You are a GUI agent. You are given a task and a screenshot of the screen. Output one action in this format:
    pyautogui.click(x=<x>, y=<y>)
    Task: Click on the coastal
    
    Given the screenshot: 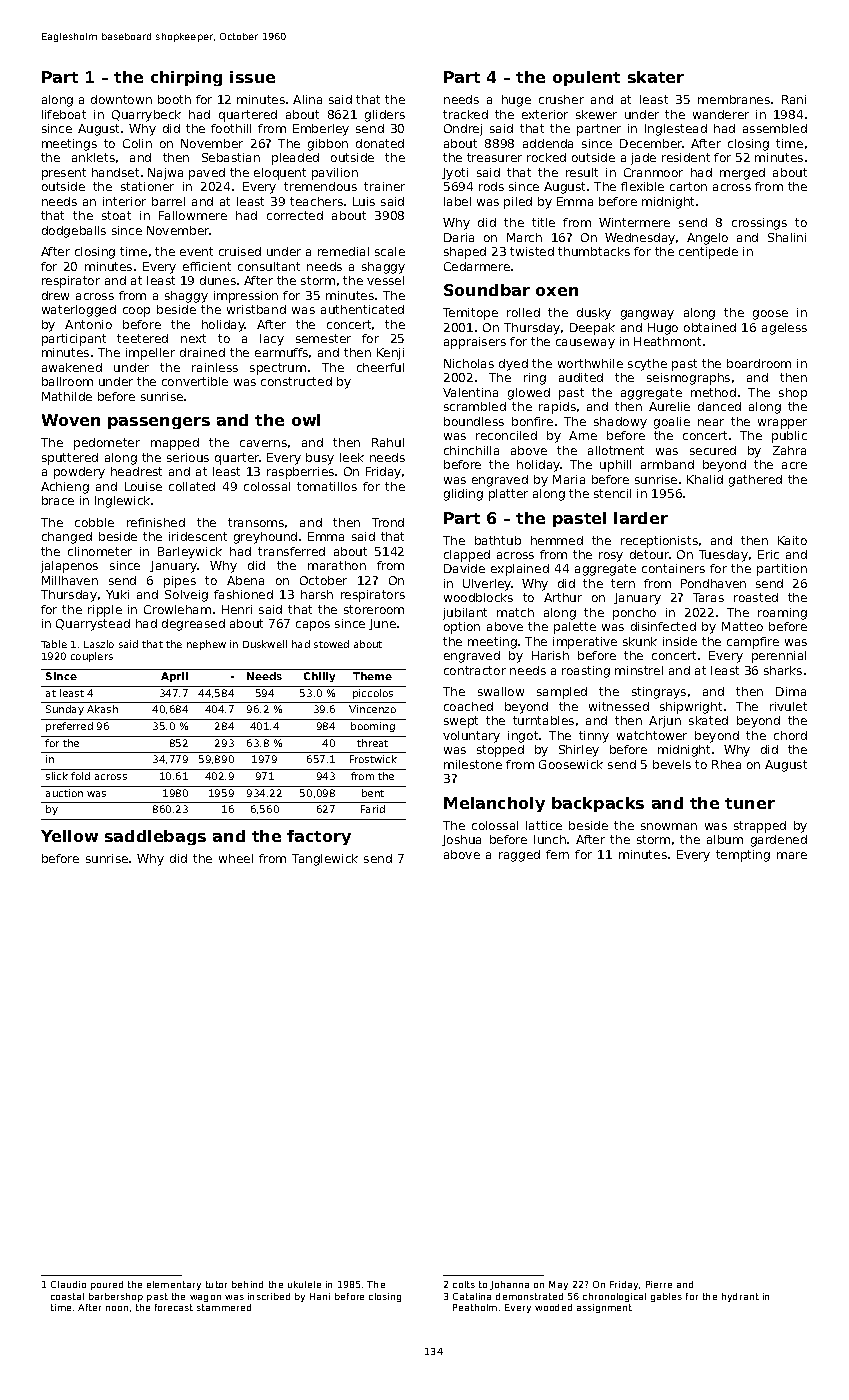 What is the action you would take?
    pyautogui.click(x=67, y=1296)
